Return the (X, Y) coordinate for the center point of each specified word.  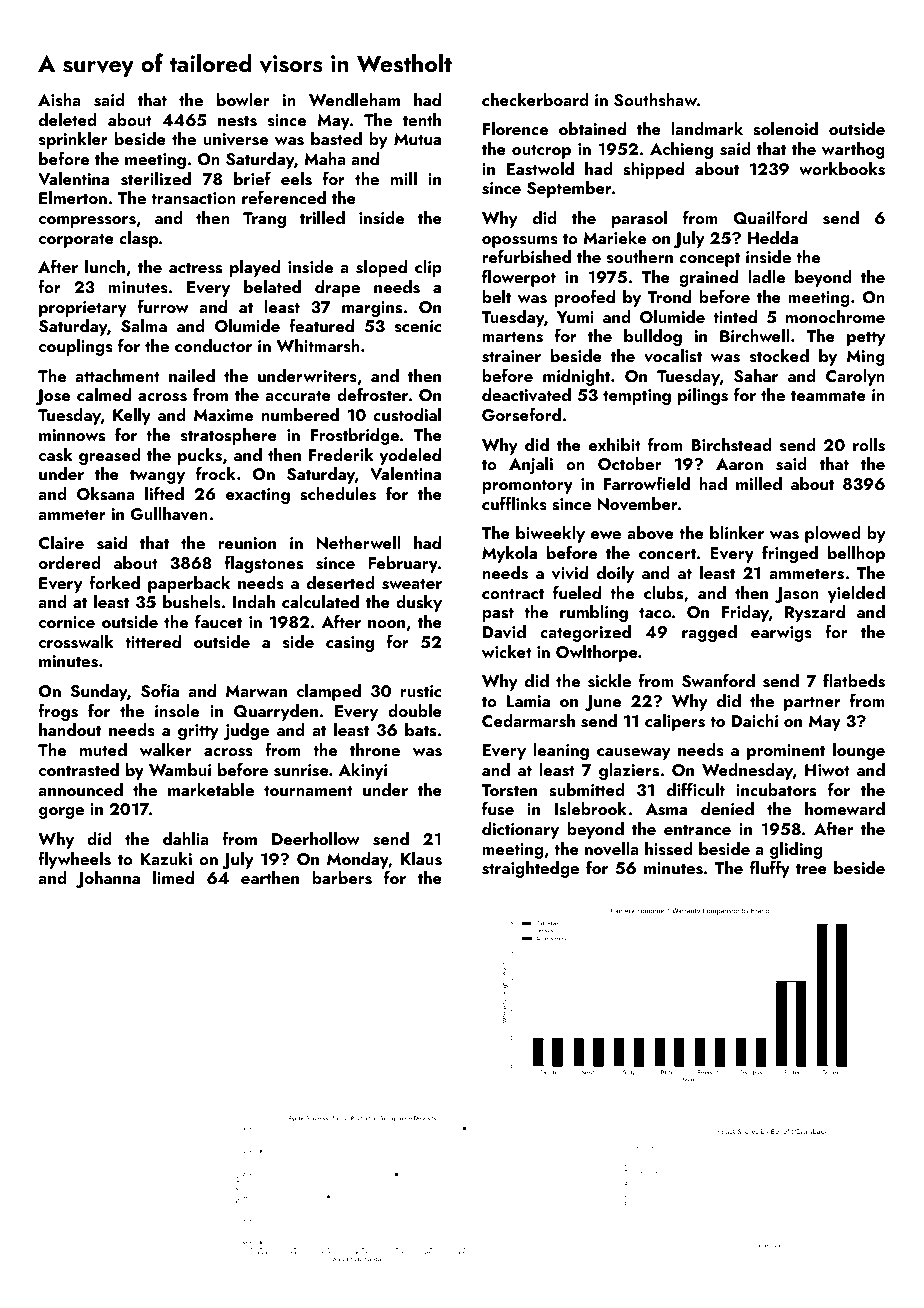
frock (216, 473)
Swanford (718, 680)
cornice (67, 622)
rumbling (594, 613)
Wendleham (354, 99)
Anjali (531, 465)
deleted (68, 119)
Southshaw (655, 100)
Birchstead (731, 445)
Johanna (108, 879)
